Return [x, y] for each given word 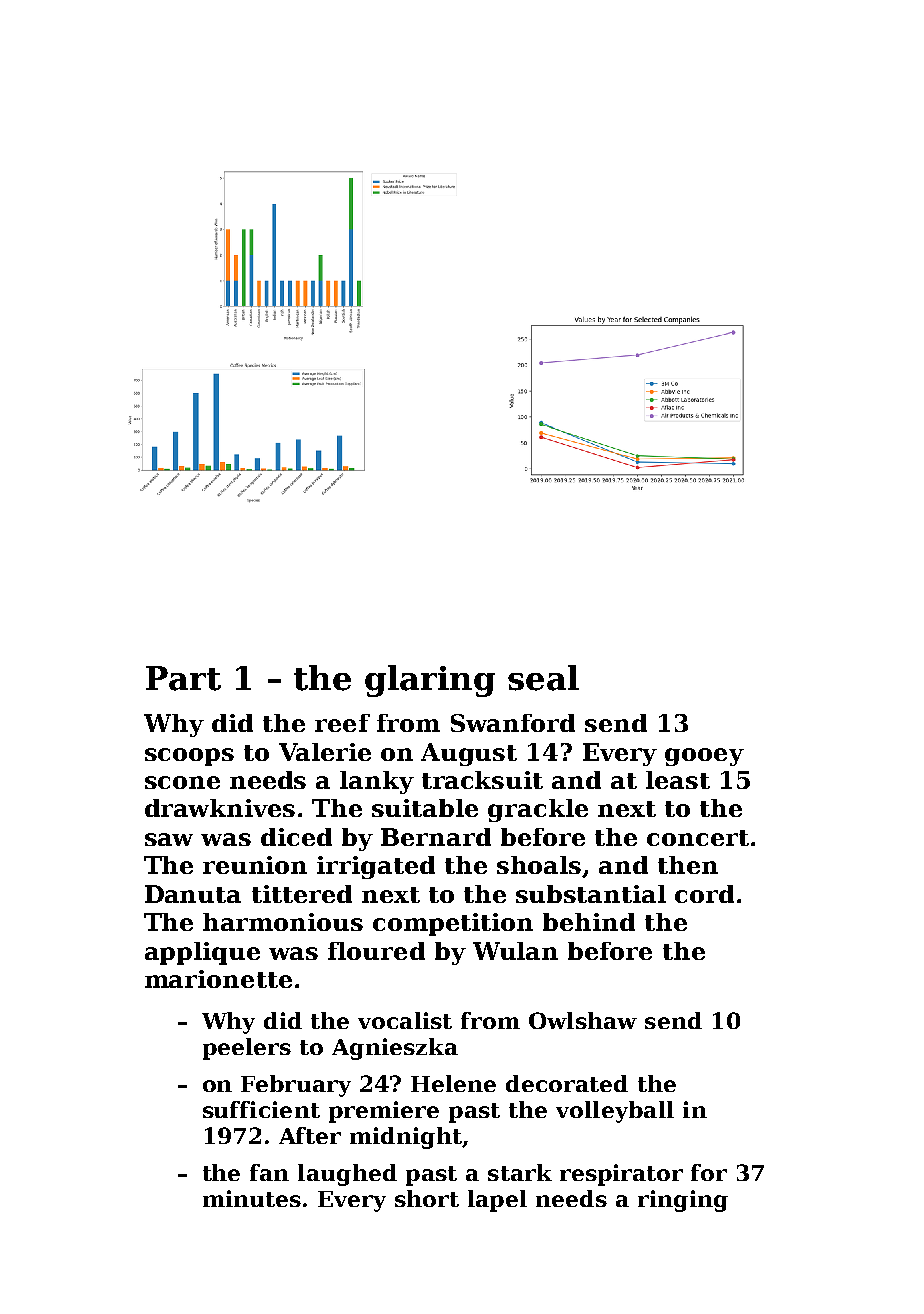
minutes [252, 1198]
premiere [384, 1112]
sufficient [261, 1109]
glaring [430, 681]
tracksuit [482, 780]
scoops [189, 757]
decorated [567, 1083]
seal [543, 678]
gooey [704, 757]
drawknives [220, 808]
